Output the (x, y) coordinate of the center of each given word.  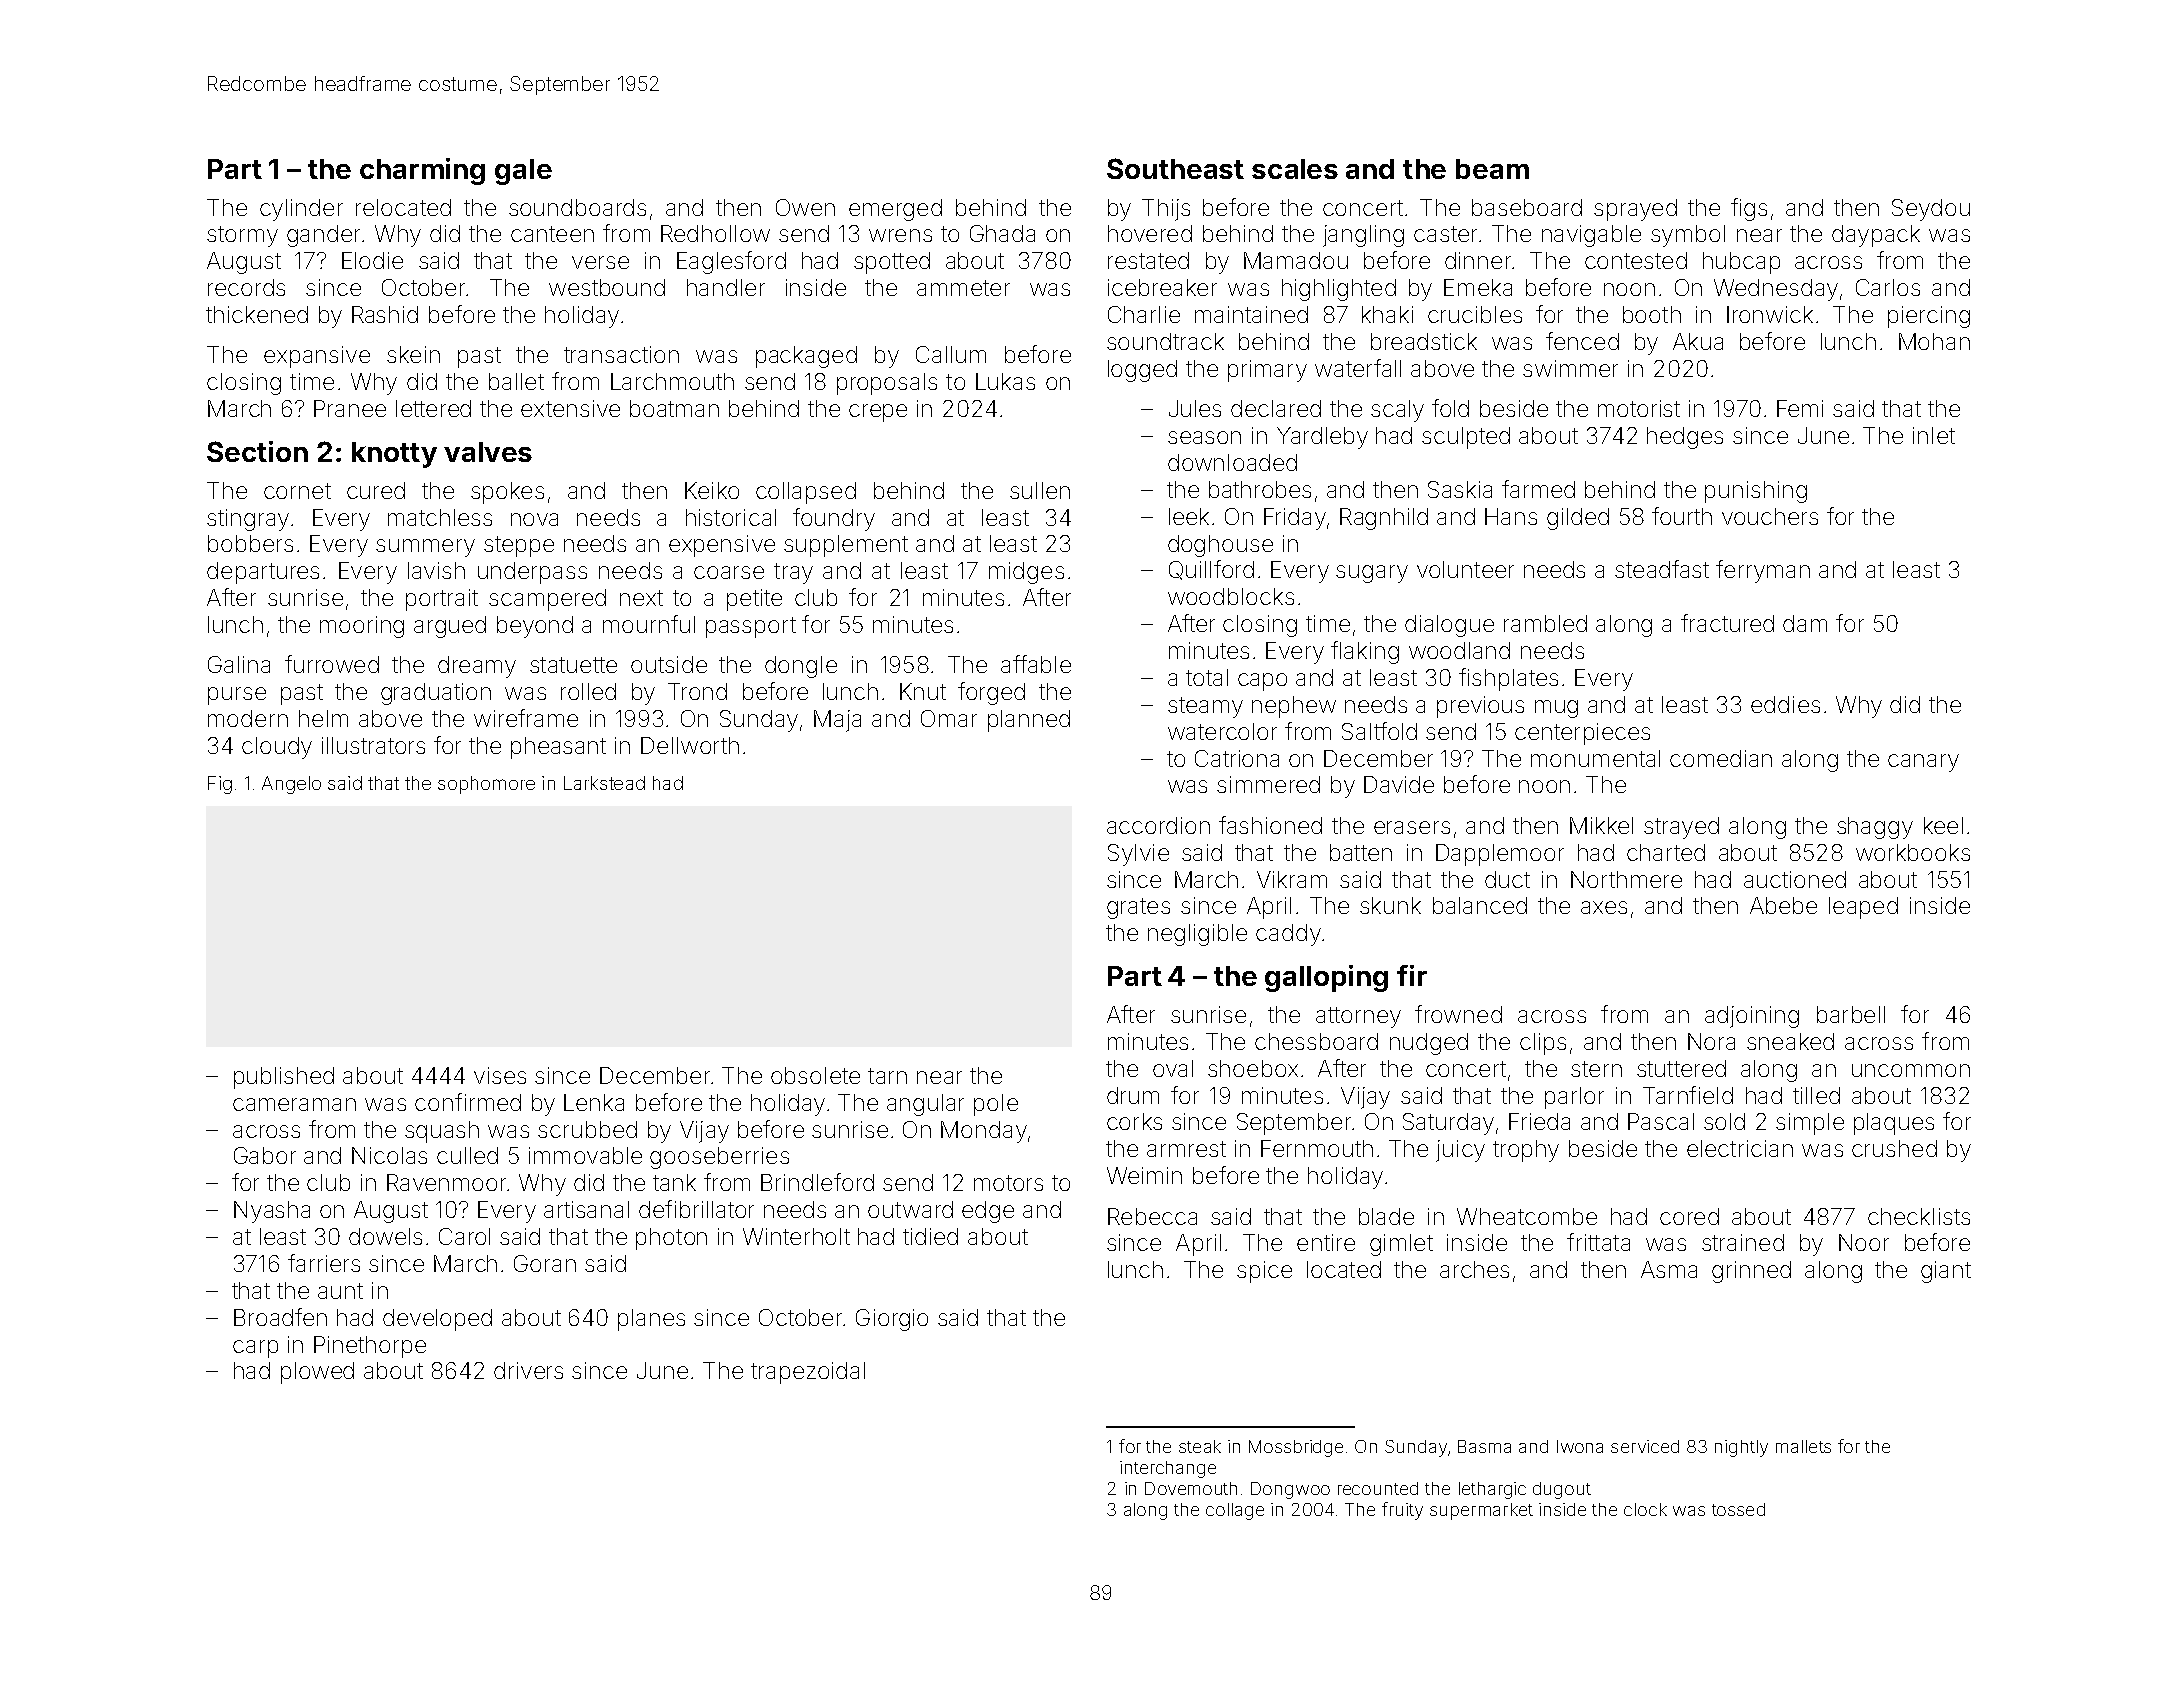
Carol (464, 1236)
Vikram (1292, 879)
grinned (1751, 1272)
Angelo (291, 785)
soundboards (577, 207)
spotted (892, 263)
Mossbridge (1296, 1448)
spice (1264, 1272)
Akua (1698, 341)
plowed (317, 1373)
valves (488, 452)
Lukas (1005, 381)
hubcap (1741, 263)
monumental (1595, 758)
